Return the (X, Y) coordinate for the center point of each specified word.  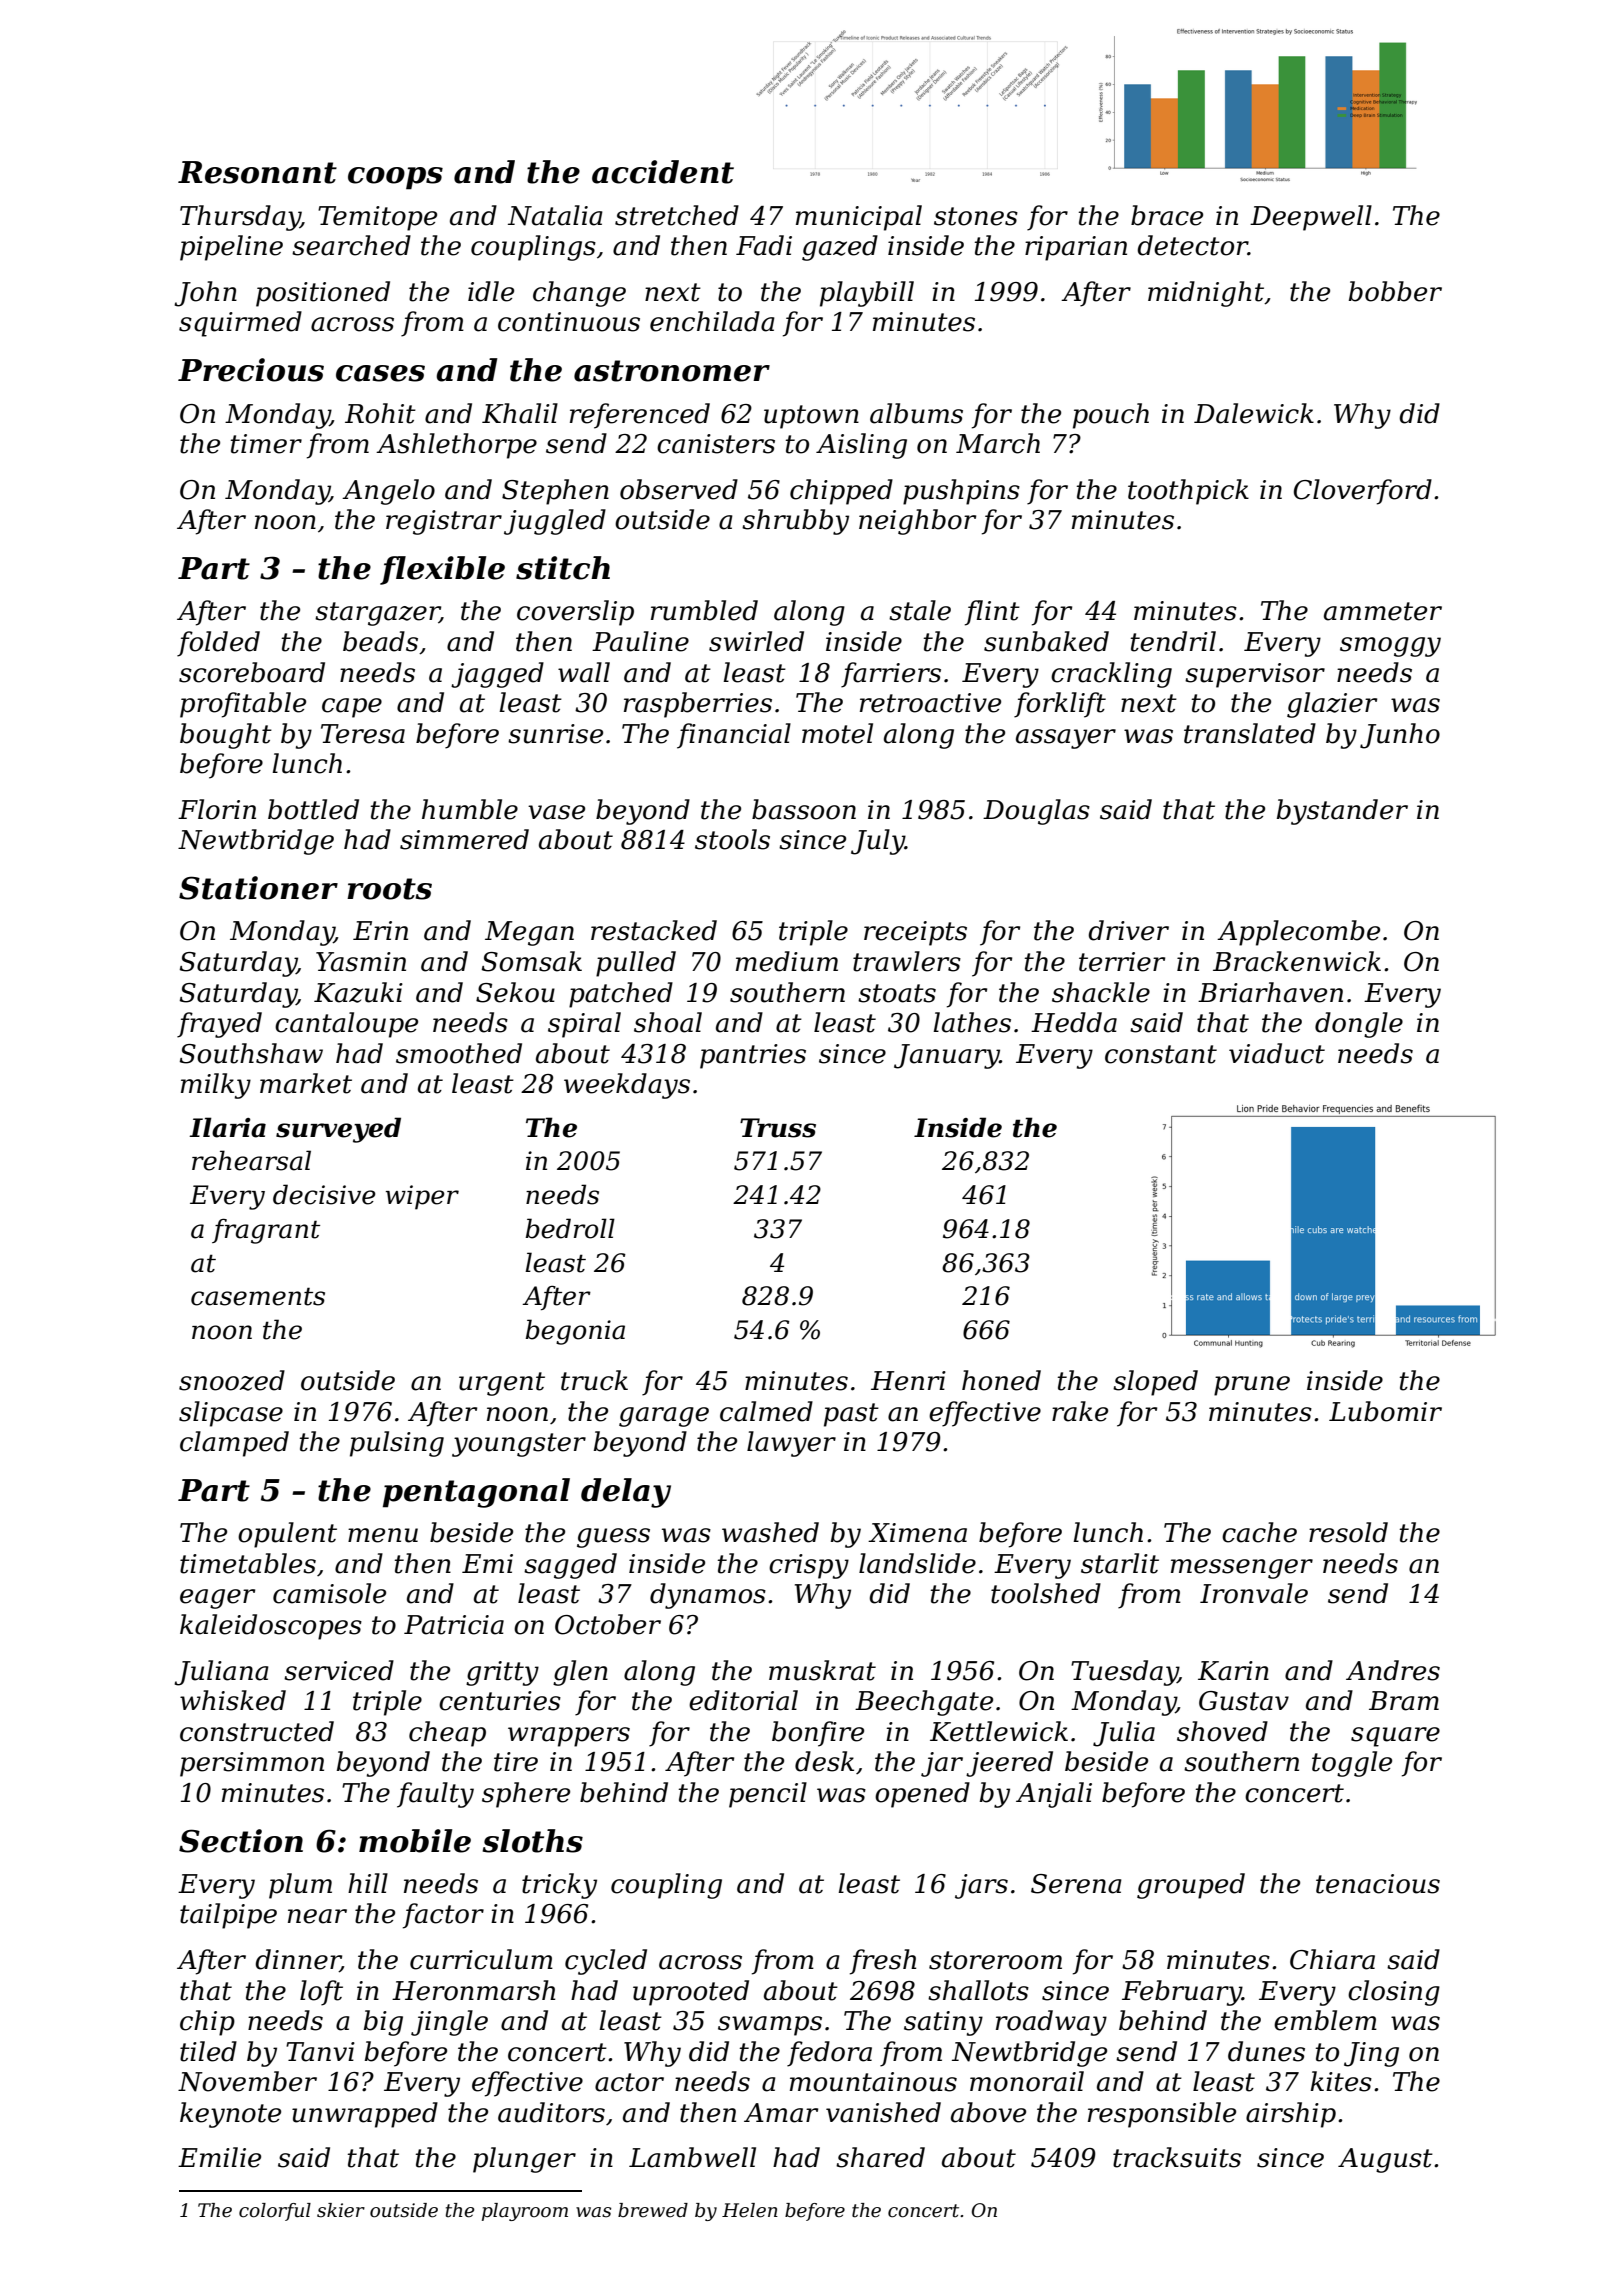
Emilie (219, 2157)
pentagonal (476, 1493)
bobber (1395, 291)
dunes (1266, 2051)
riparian (1076, 248)
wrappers (569, 1737)
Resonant (257, 172)
